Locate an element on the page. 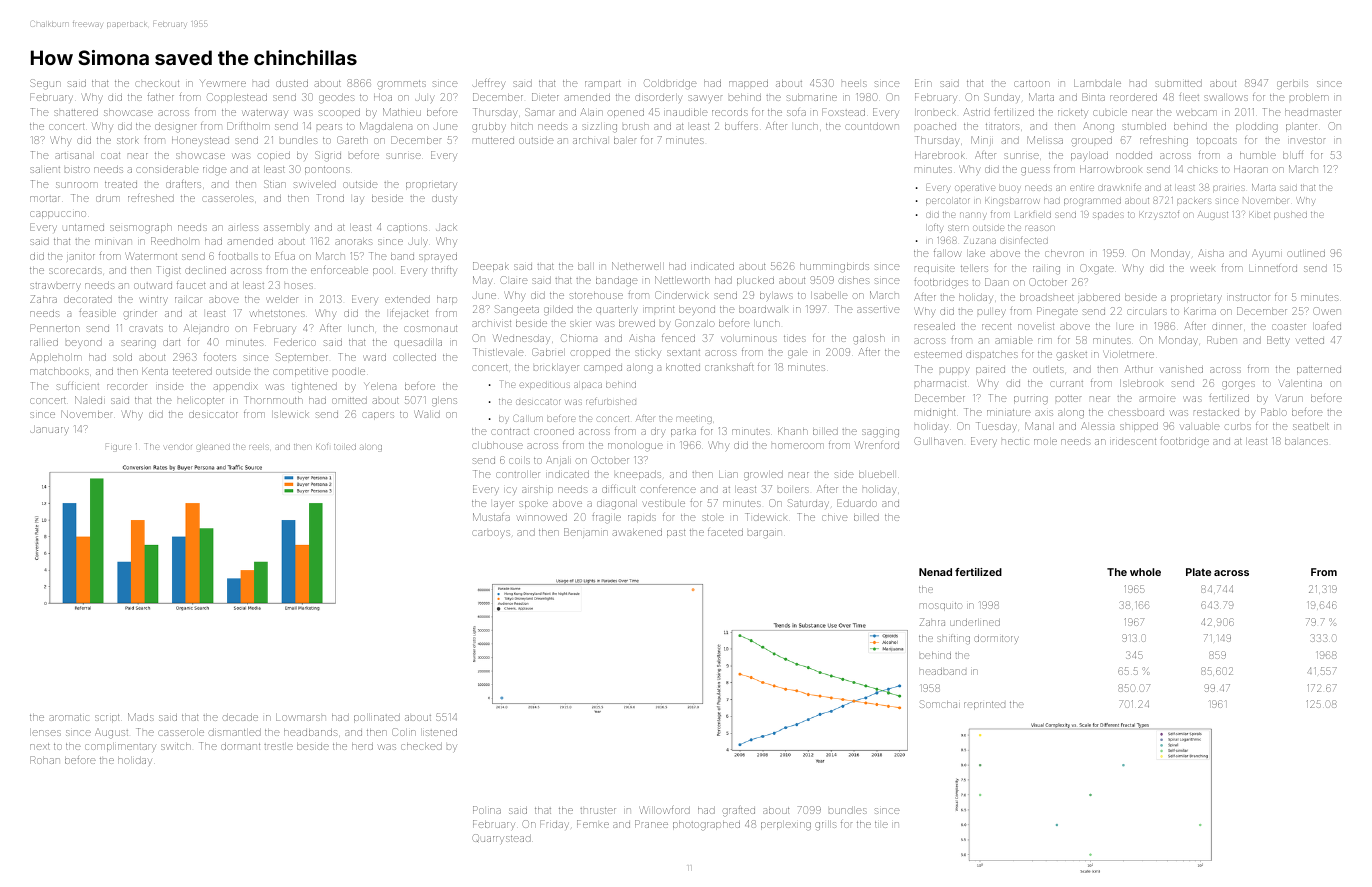  Foxstead is located at coordinates (843, 112).
